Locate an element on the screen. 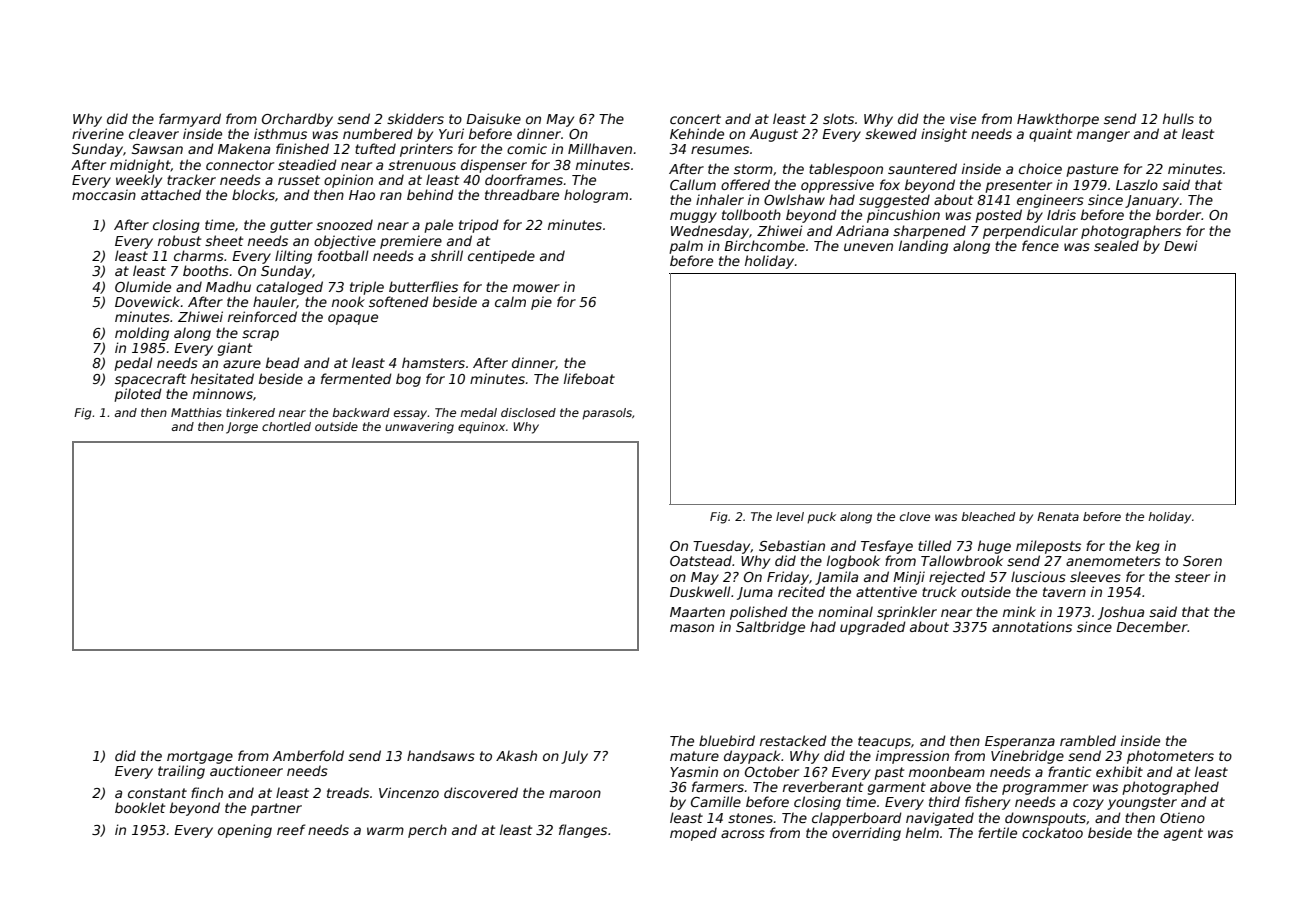 The height and width of the screenshot is (924, 1308). hamsters is located at coordinates (433, 362).
